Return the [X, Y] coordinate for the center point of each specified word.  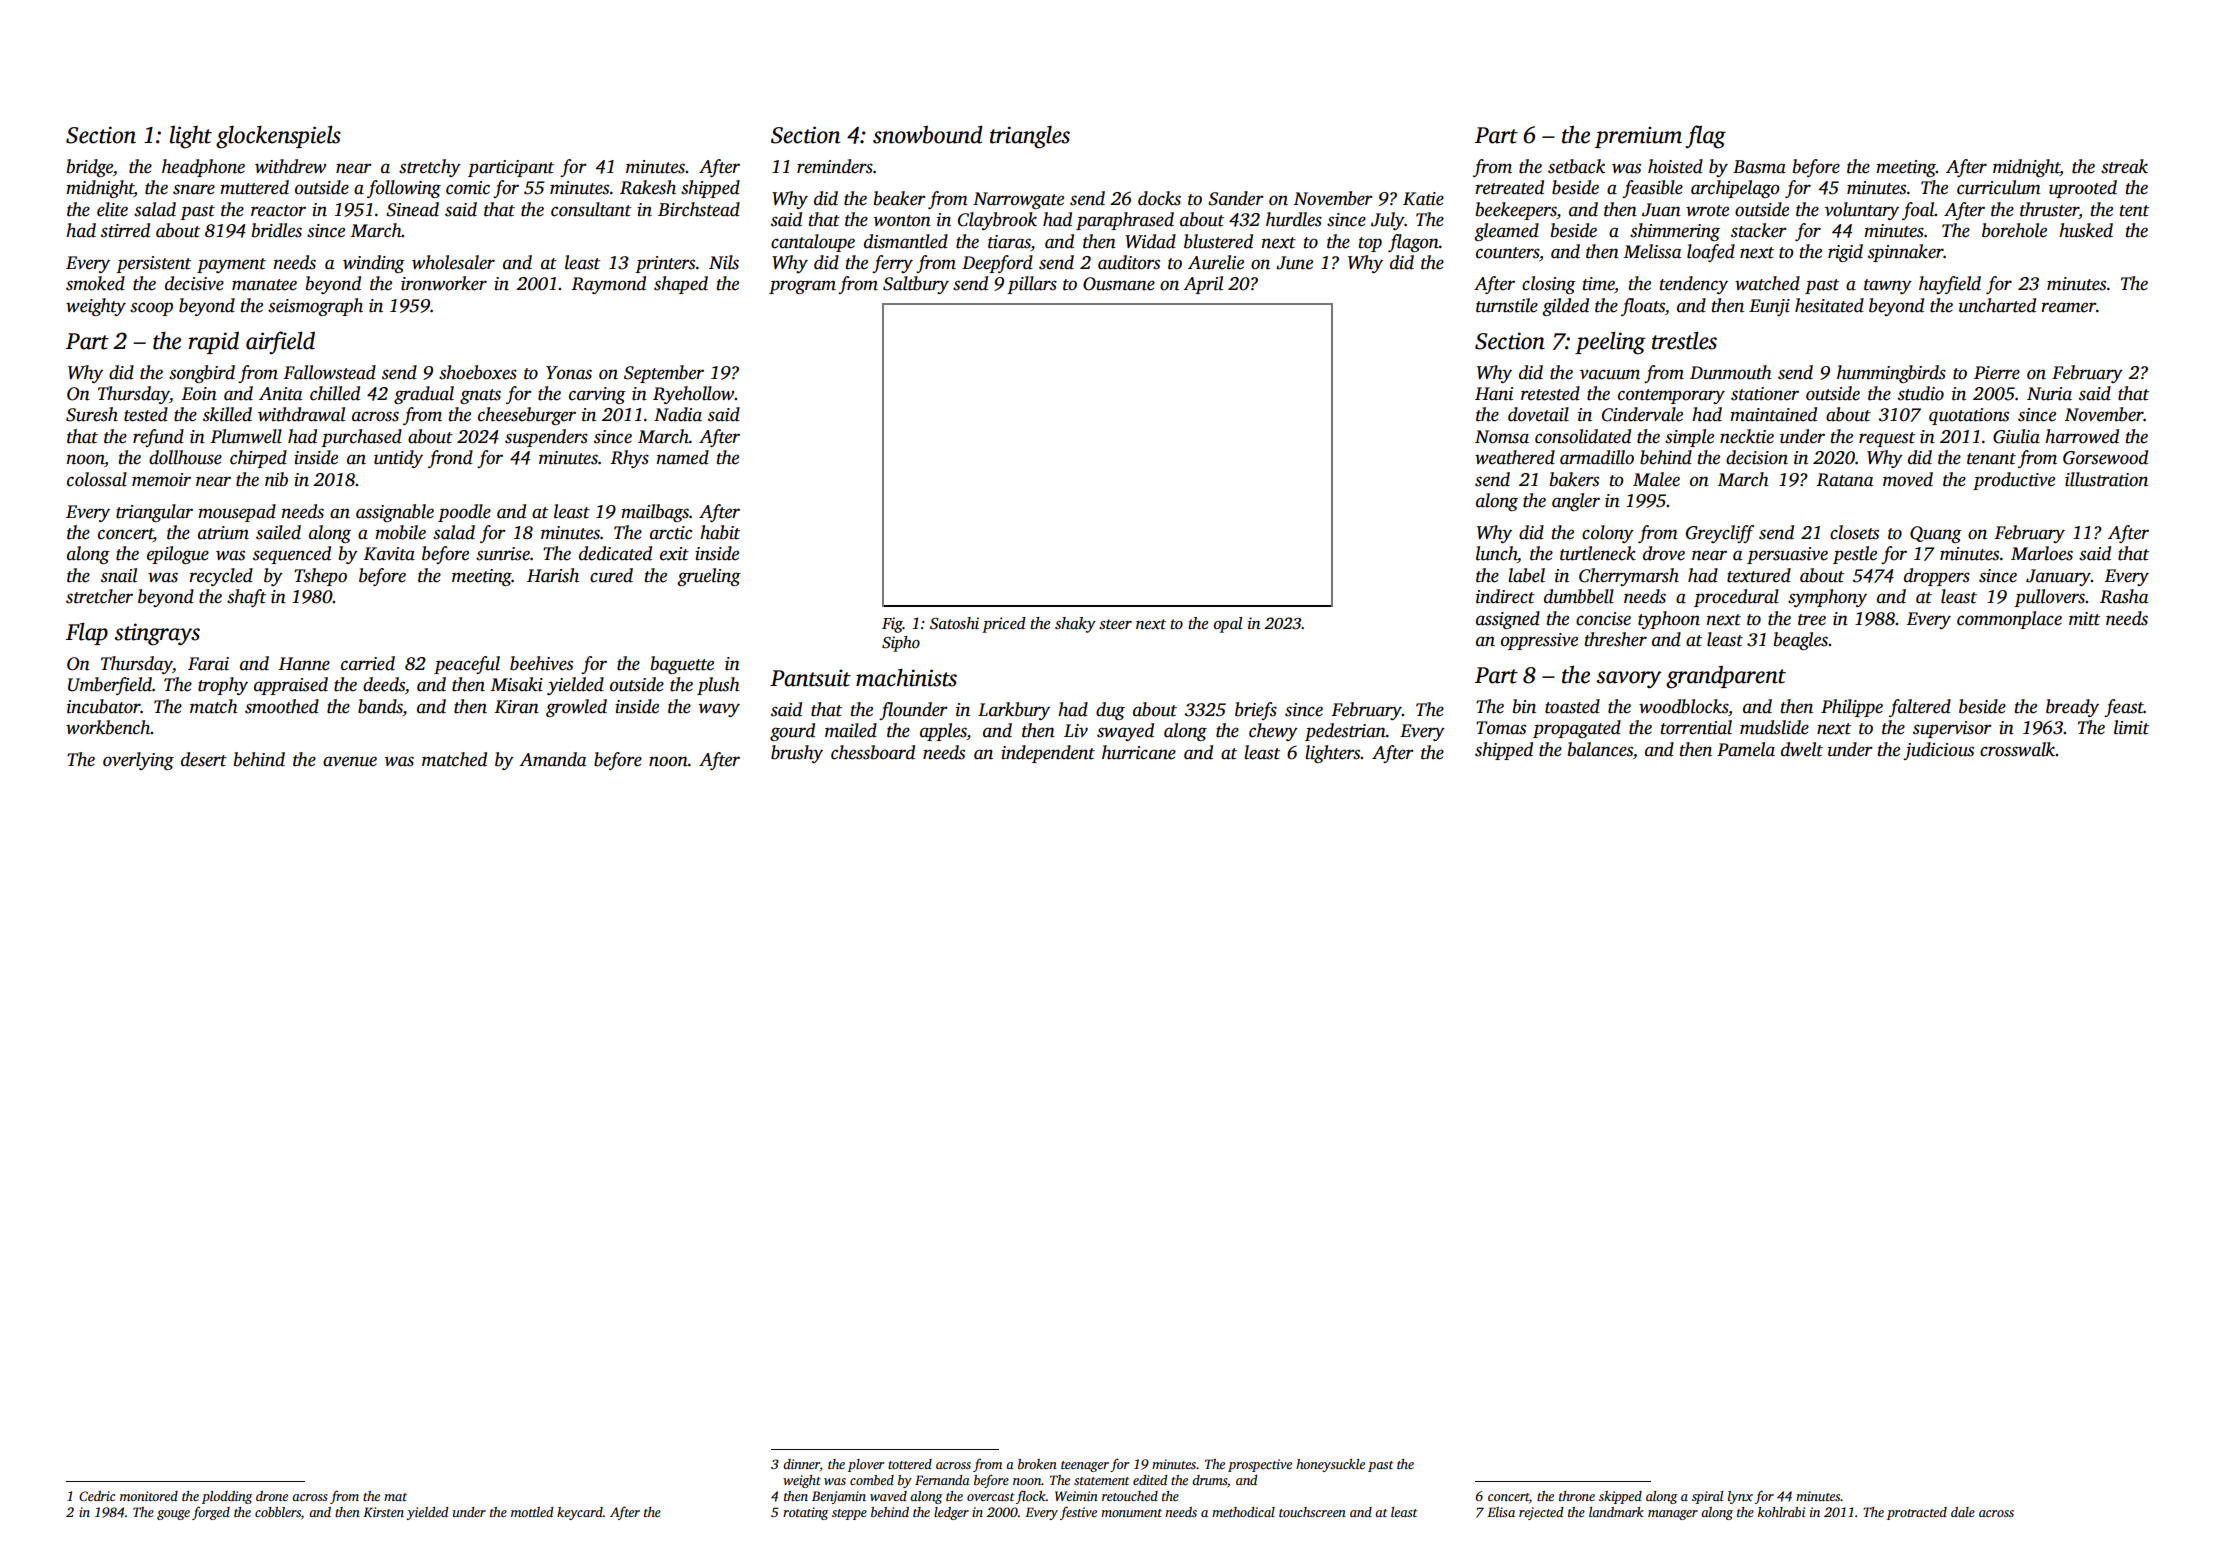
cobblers [278, 1512]
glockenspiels [278, 137]
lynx [1740, 1497]
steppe [849, 1514]
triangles [1030, 137]
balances [1600, 749]
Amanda [552, 759]
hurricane [1139, 752]
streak [2124, 166]
